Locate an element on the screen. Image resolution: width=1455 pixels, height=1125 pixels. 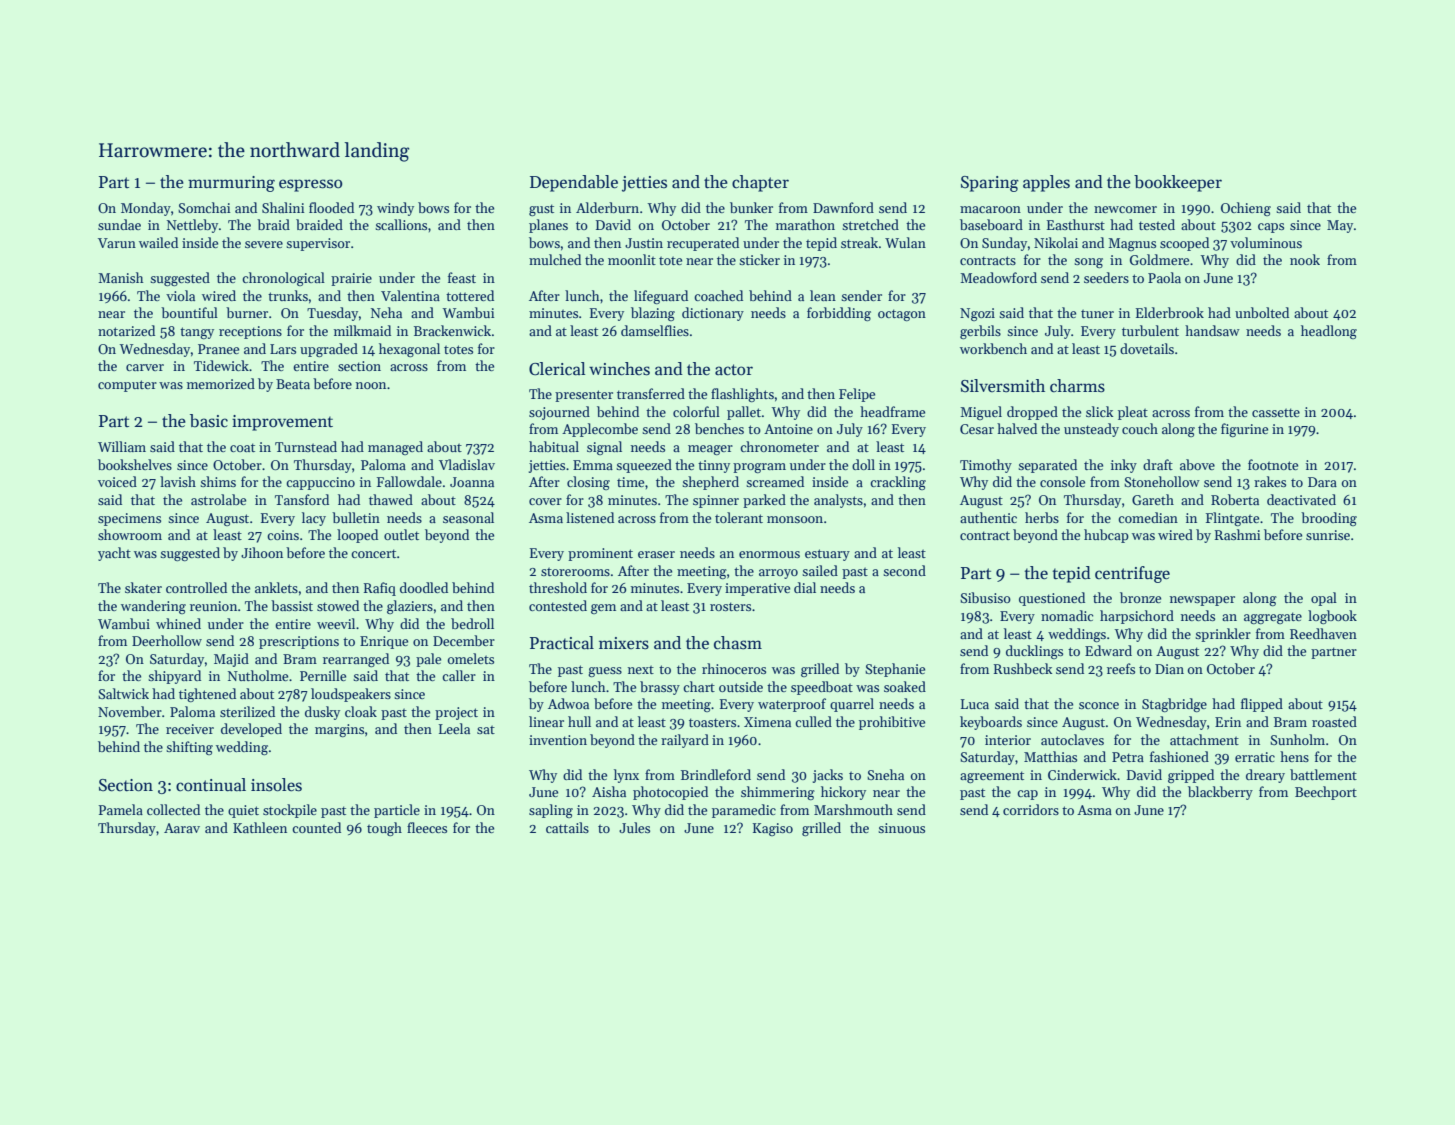
Kagiso is located at coordinates (773, 829).
